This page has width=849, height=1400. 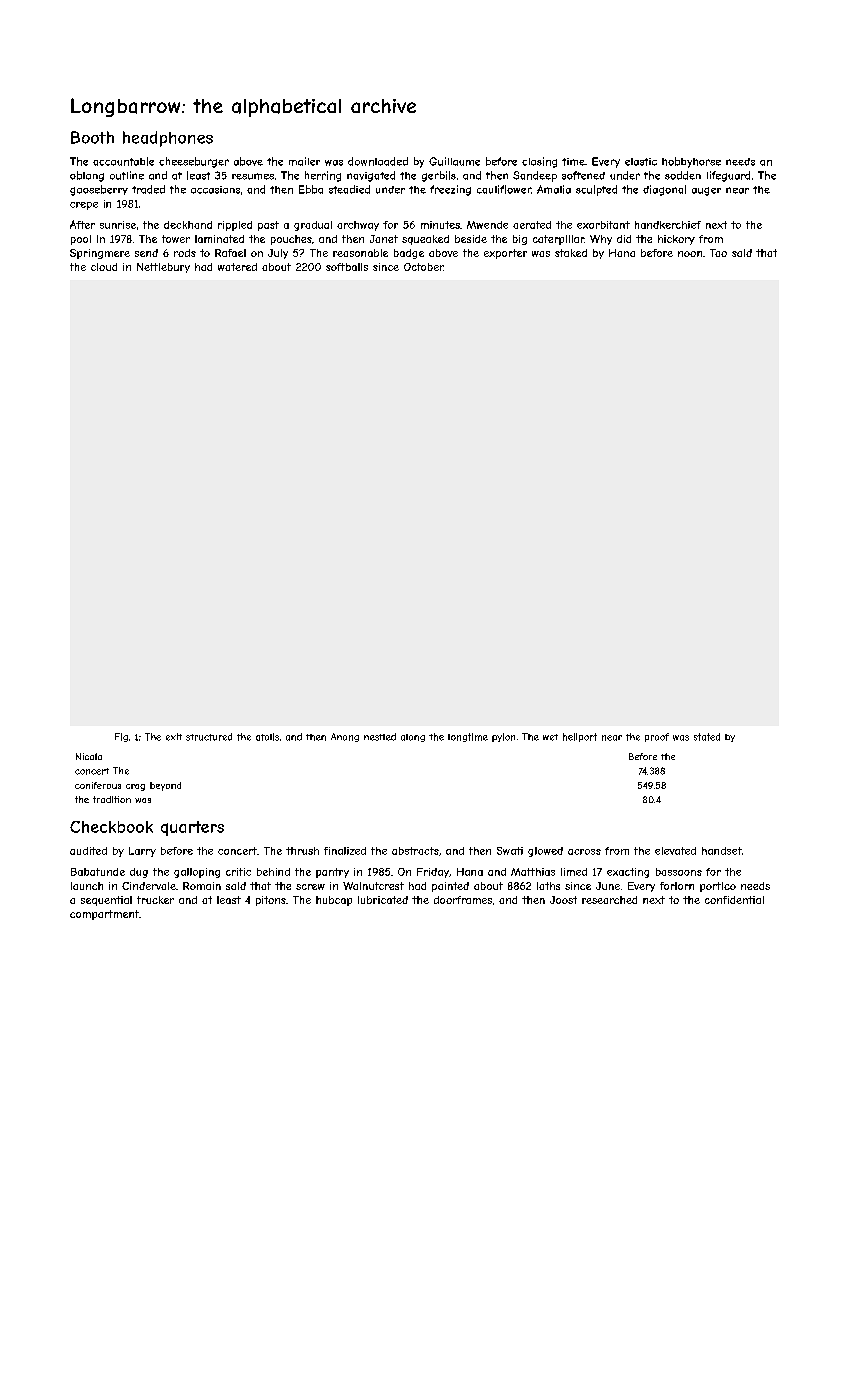 I want to click on Fig, so click(x=121, y=737).
